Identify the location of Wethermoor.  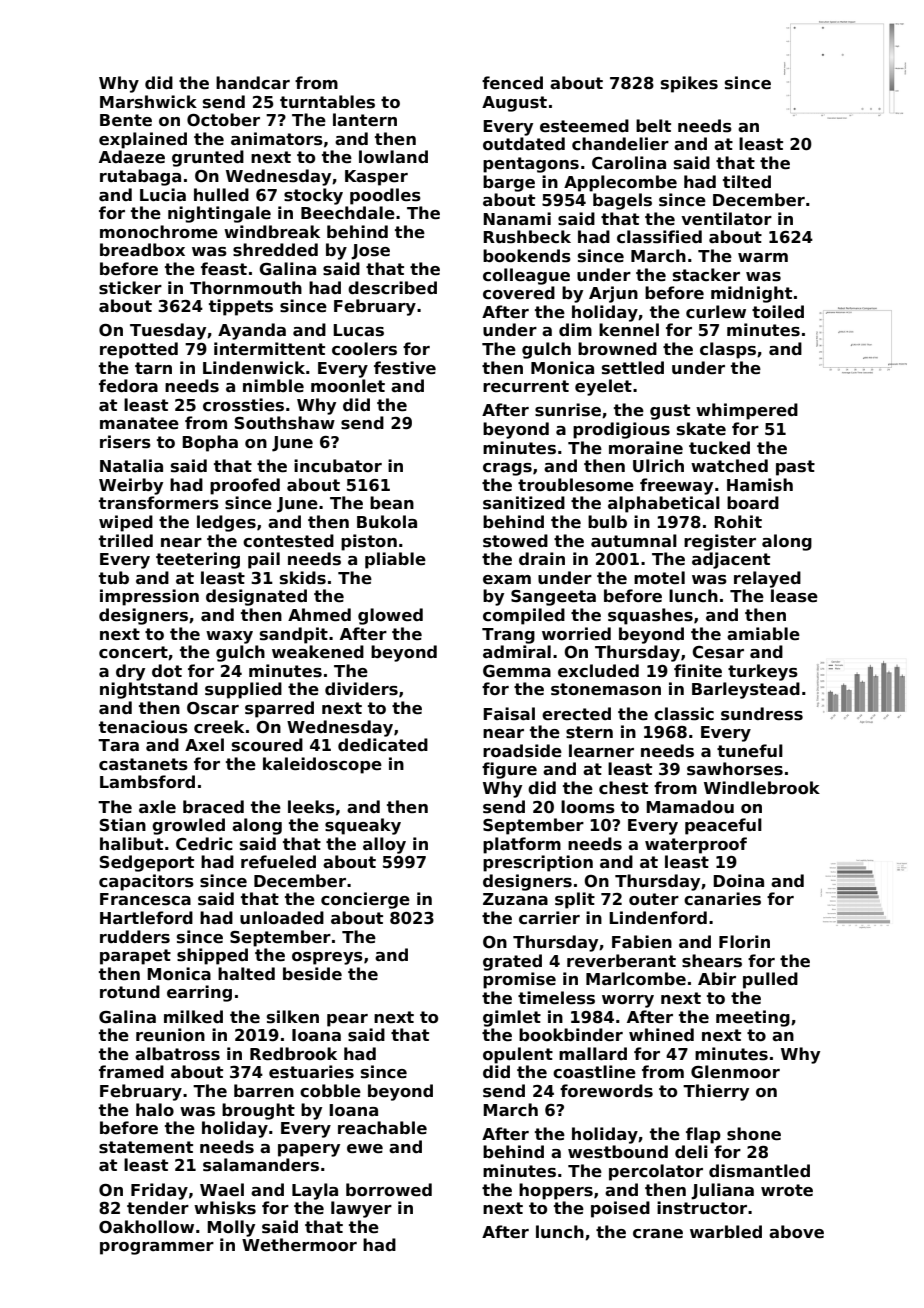
(299, 1245).
